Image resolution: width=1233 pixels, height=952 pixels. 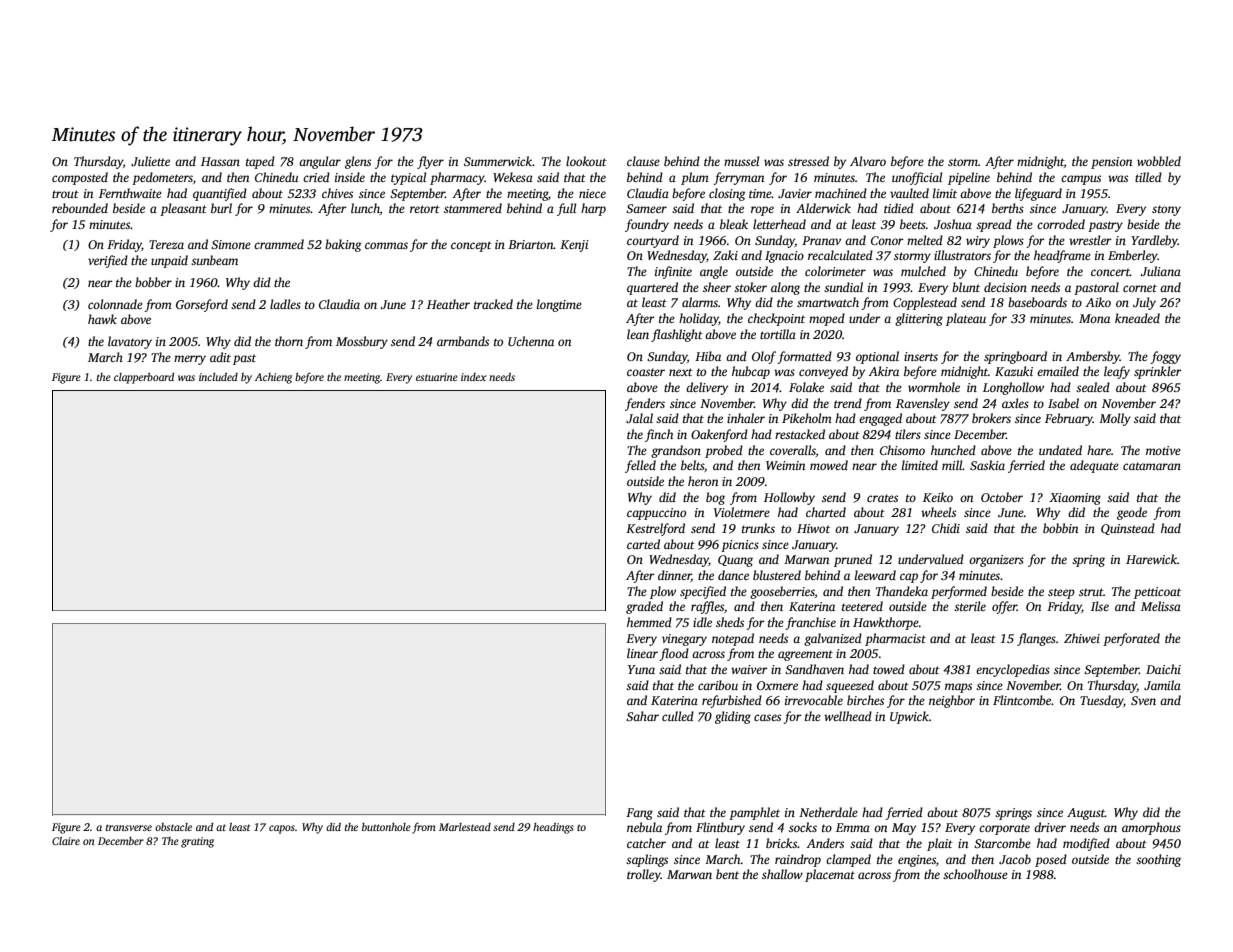 I want to click on grating, so click(x=197, y=842).
